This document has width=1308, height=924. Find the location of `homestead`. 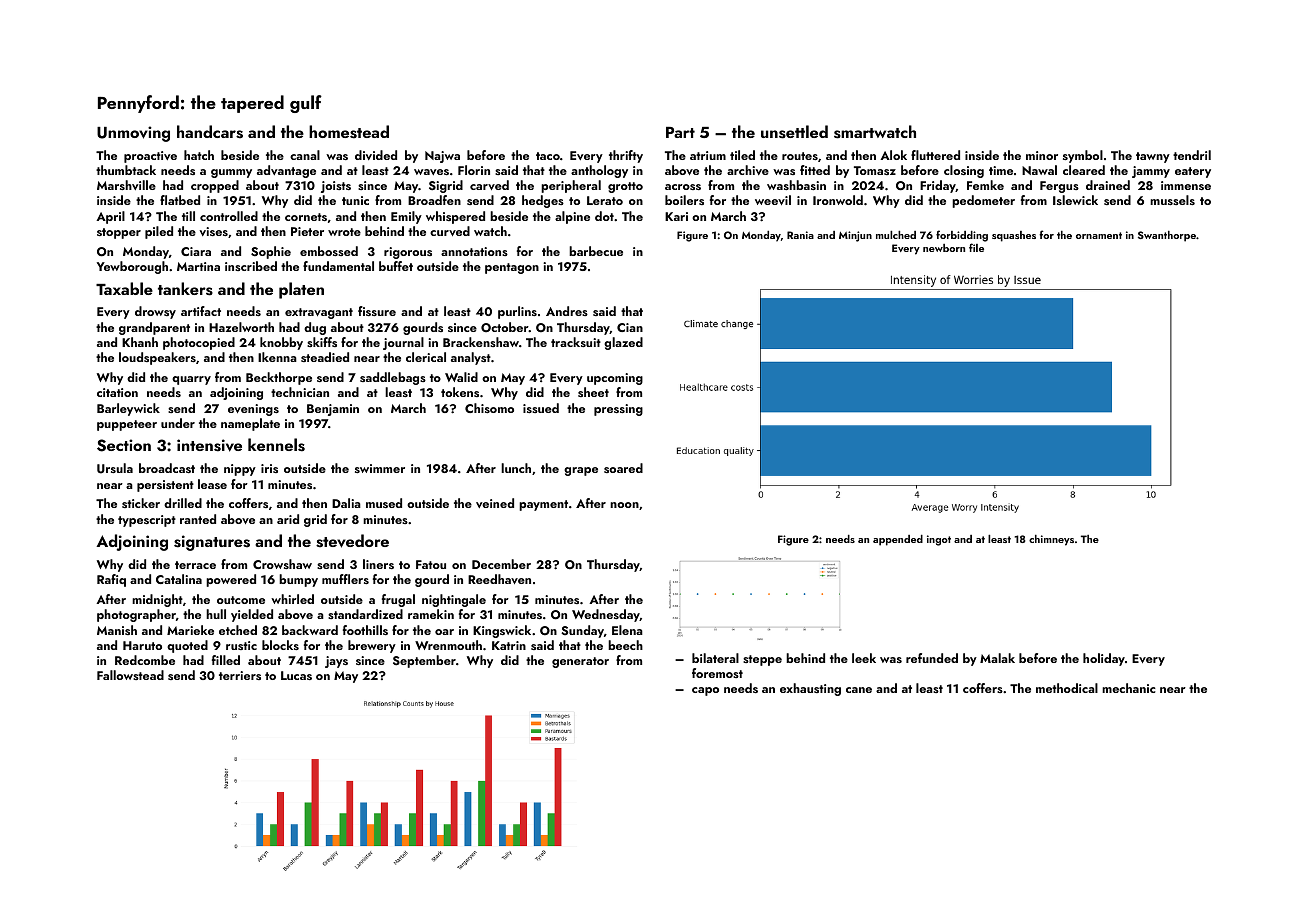

homestead is located at coordinates (349, 132).
